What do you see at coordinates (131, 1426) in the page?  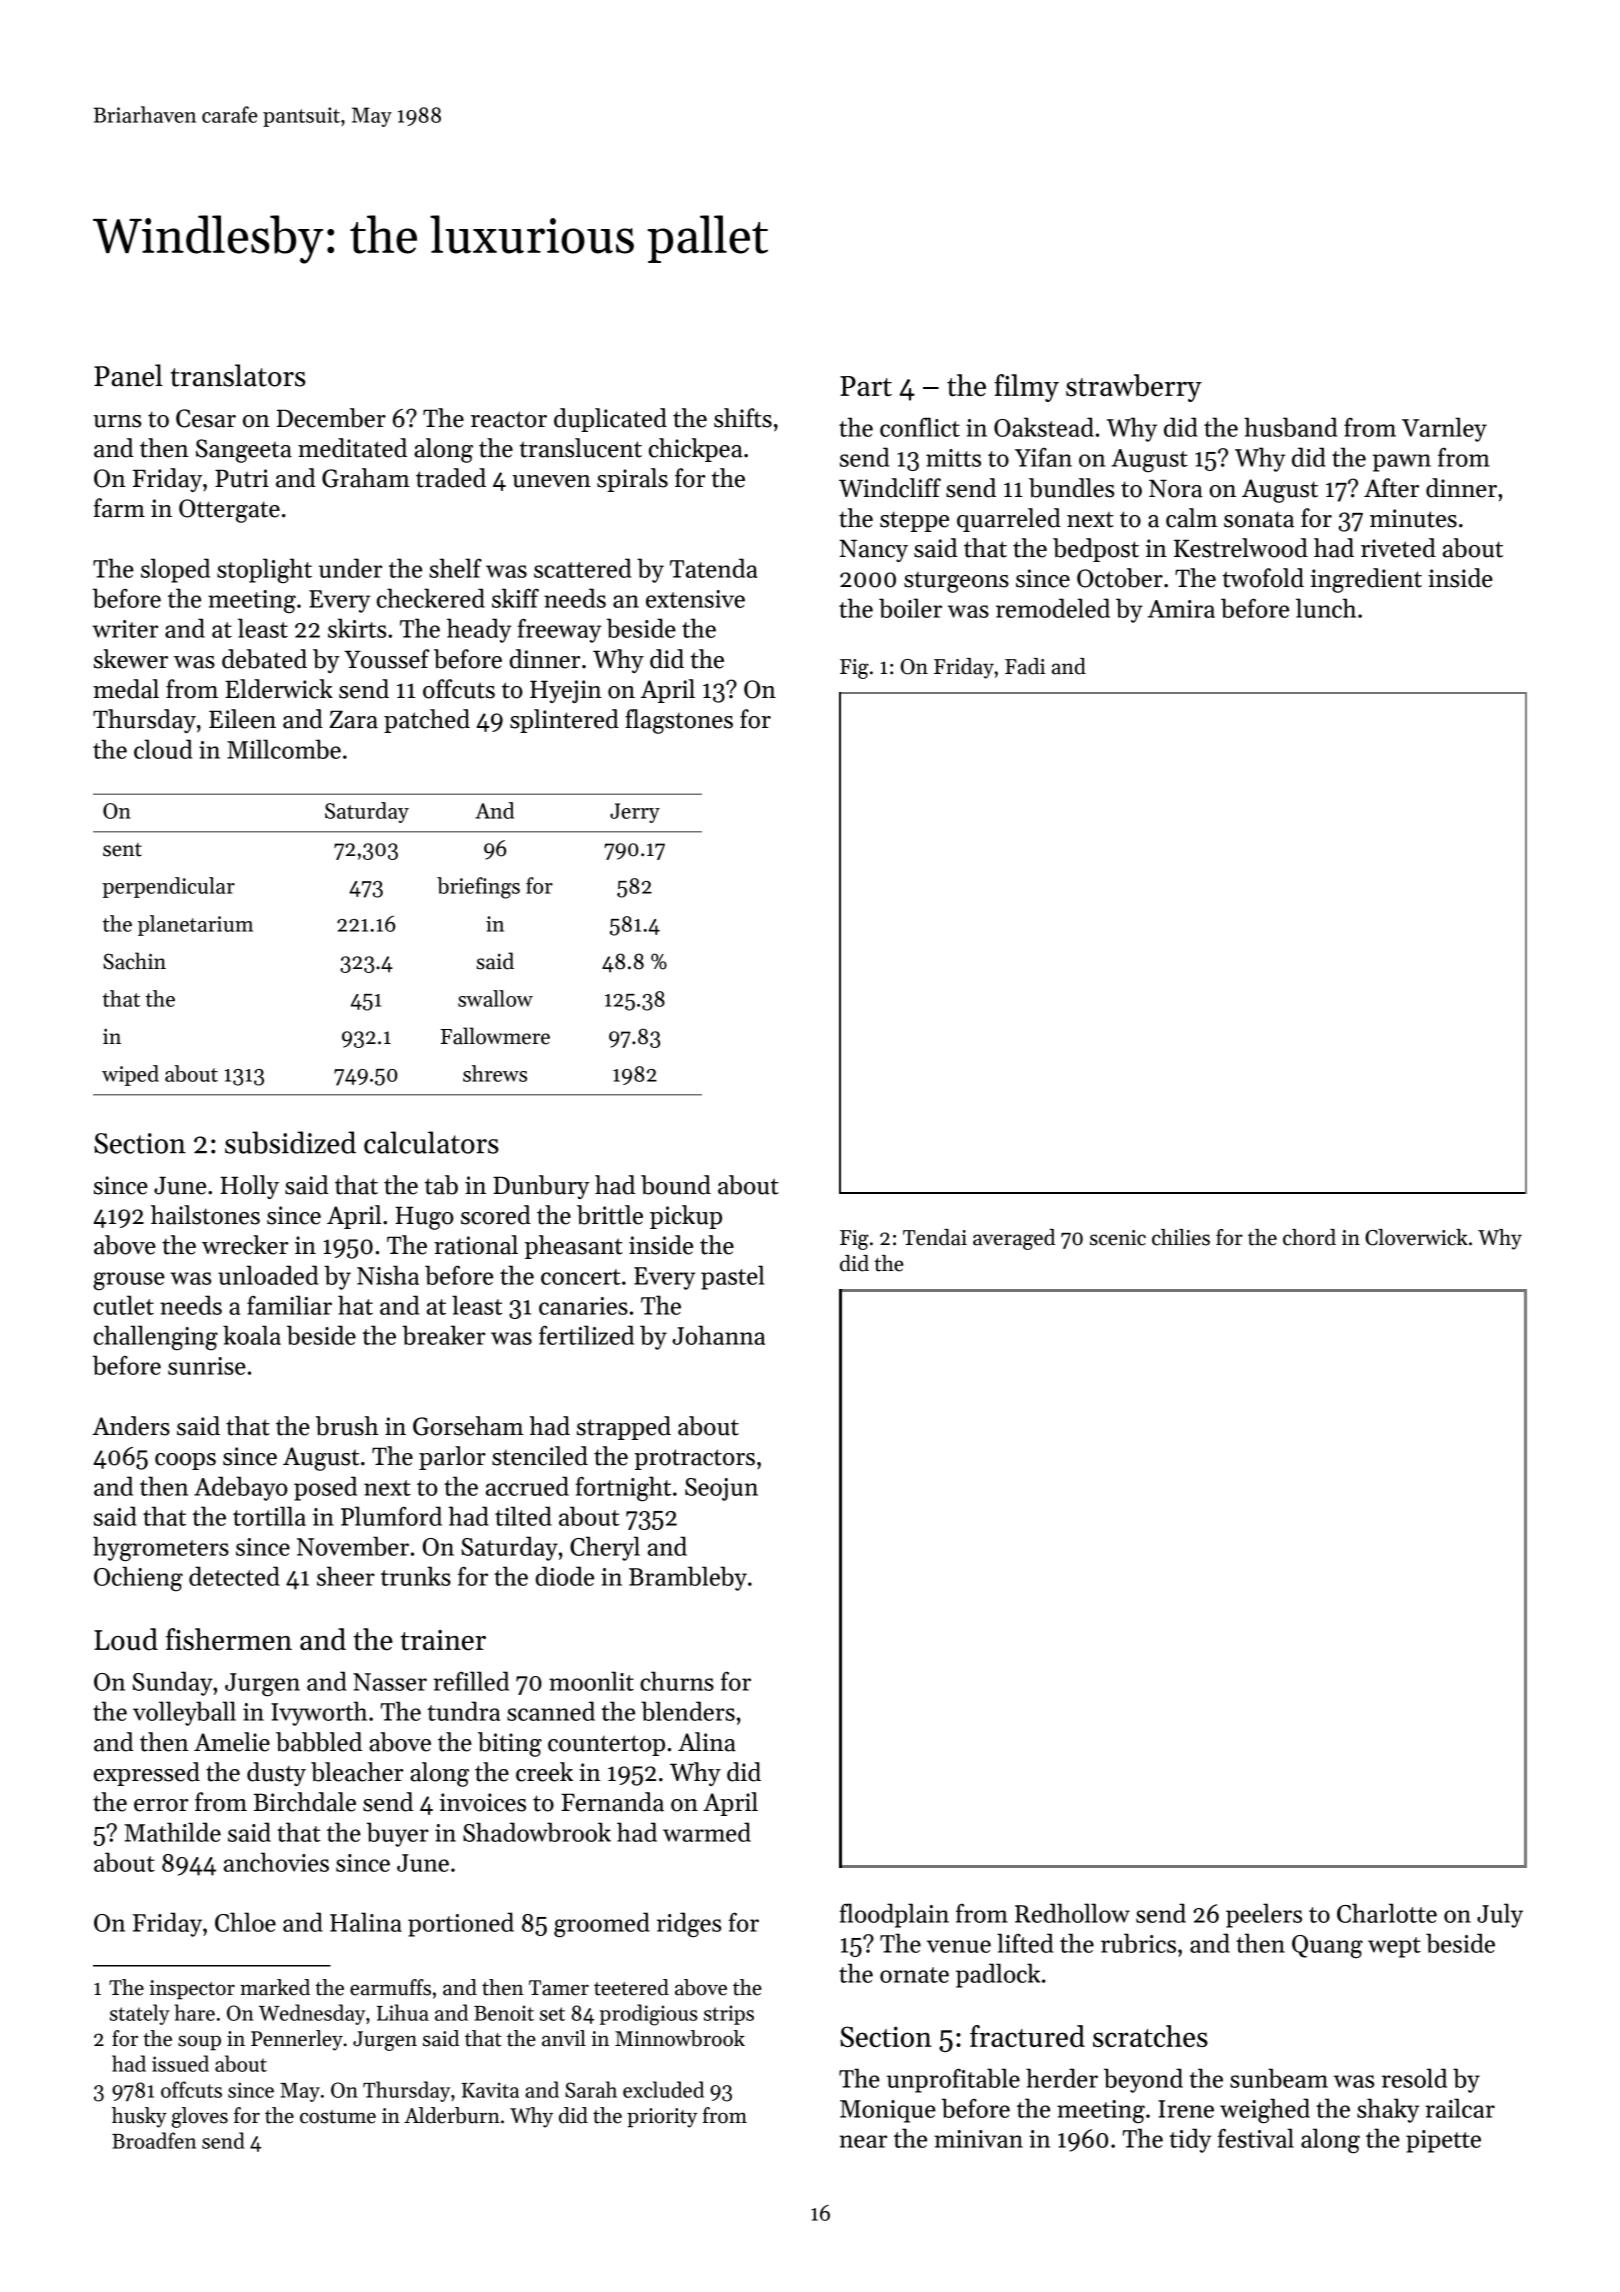 I see `Anders` at bounding box center [131, 1426].
